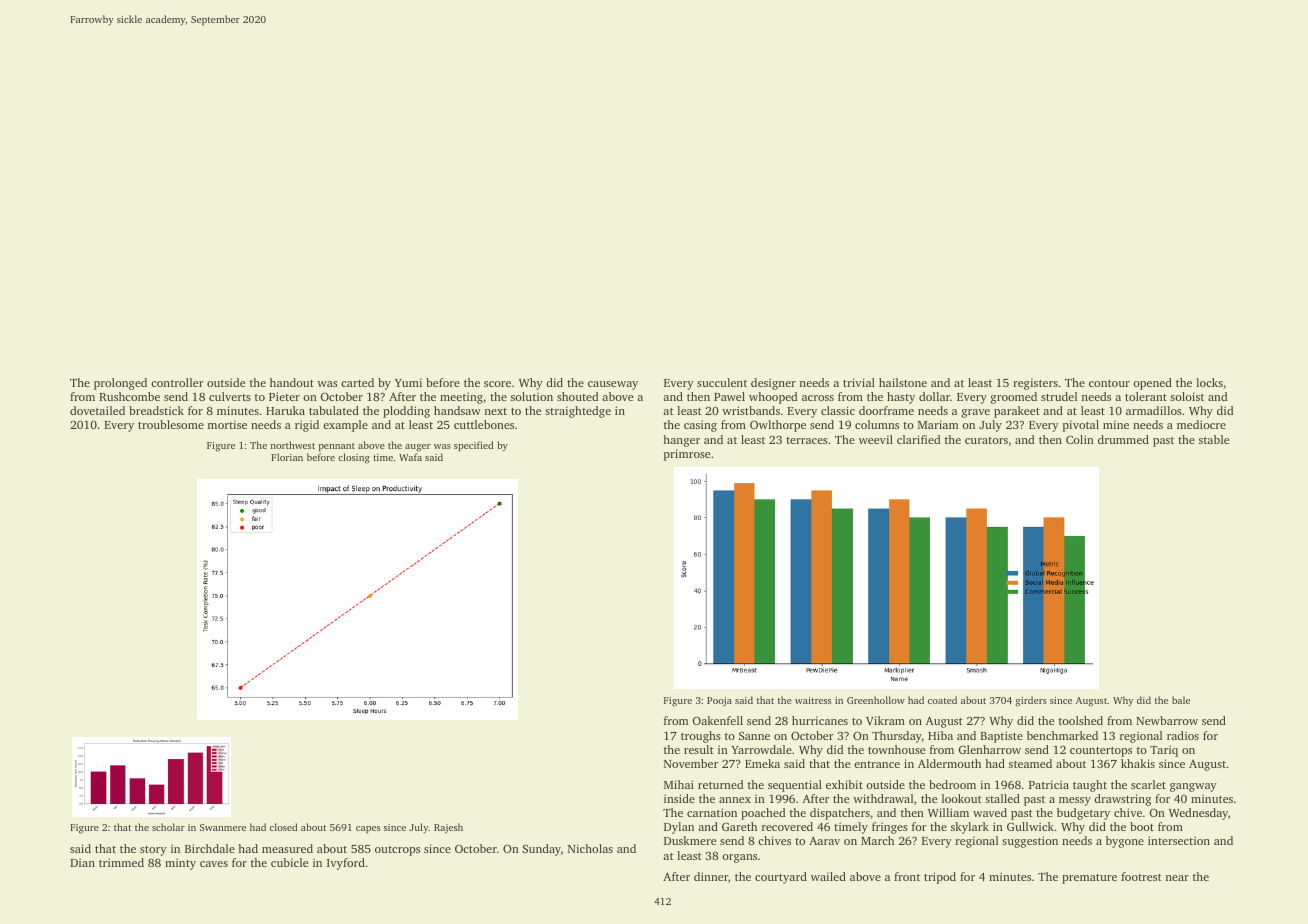  Describe the element at coordinates (986, 440) in the screenshot. I see `curators` at that location.
